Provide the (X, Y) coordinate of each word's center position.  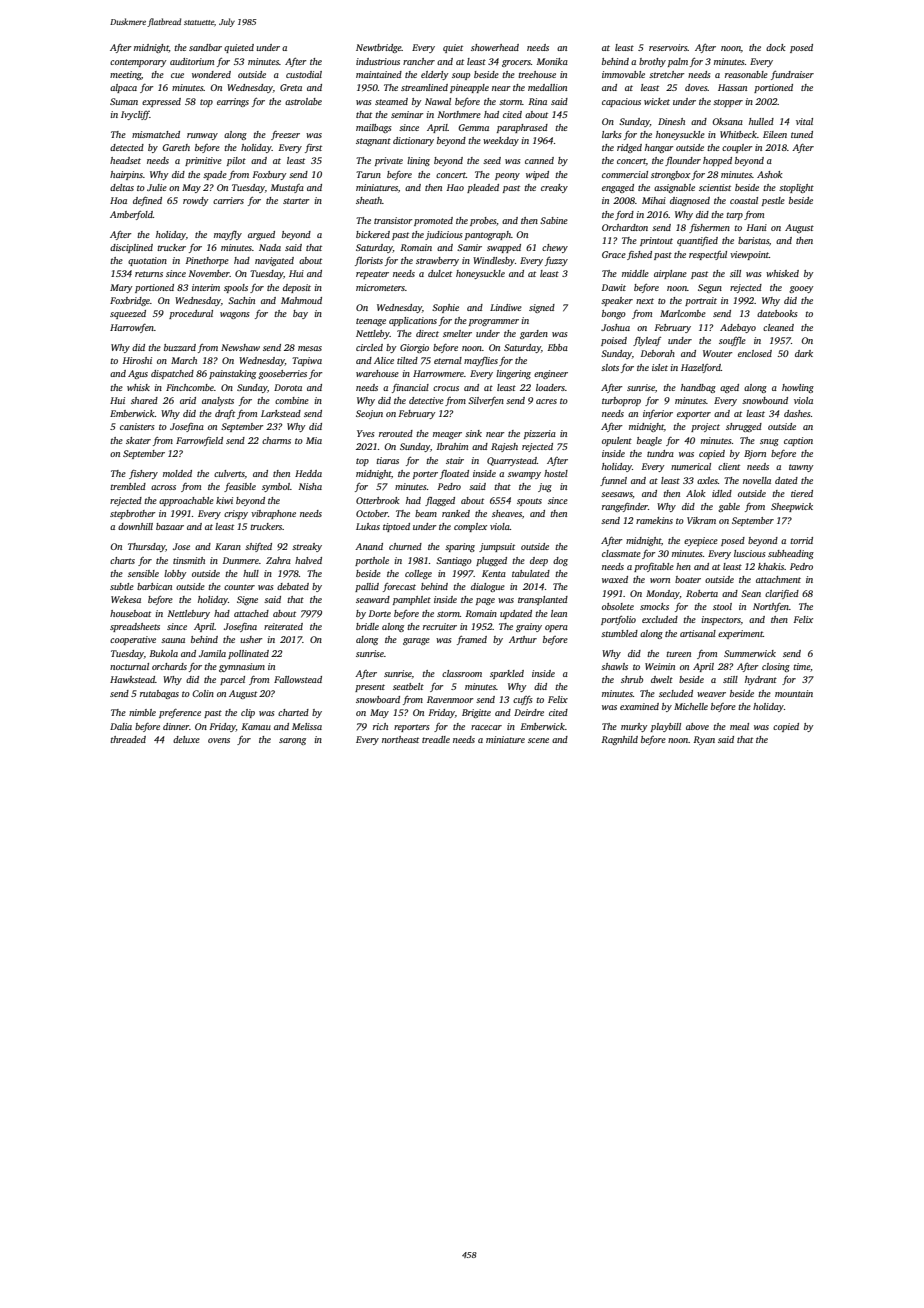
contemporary (138, 63)
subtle (122, 586)
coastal (744, 200)
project (705, 427)
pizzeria (540, 434)
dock (776, 47)
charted (293, 712)
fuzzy (556, 261)
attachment (778, 579)
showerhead (495, 47)
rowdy (195, 201)
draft (225, 414)
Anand (369, 546)
